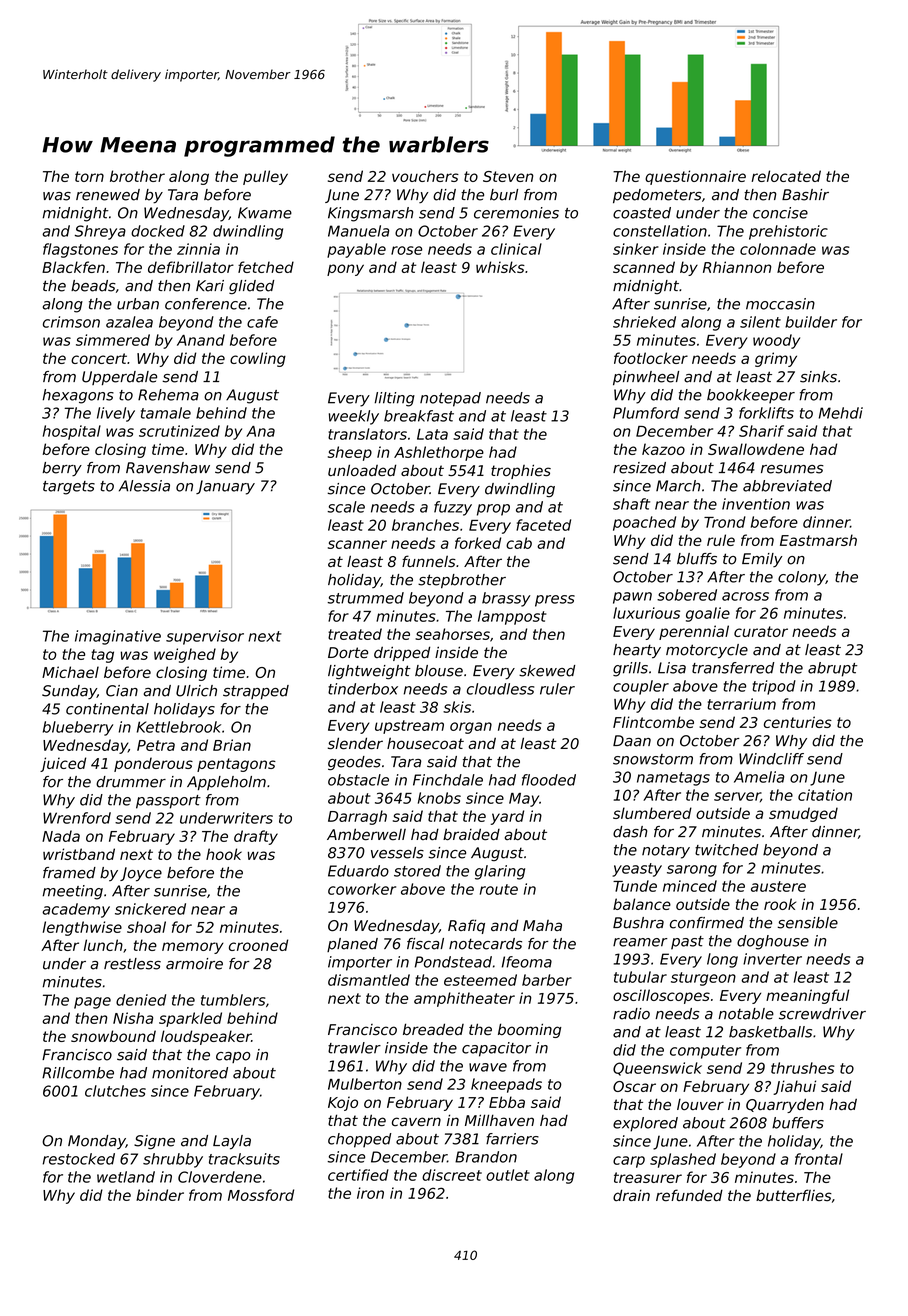 The height and width of the page is (1316, 908). I want to click on Rillcombe, so click(78, 1073).
